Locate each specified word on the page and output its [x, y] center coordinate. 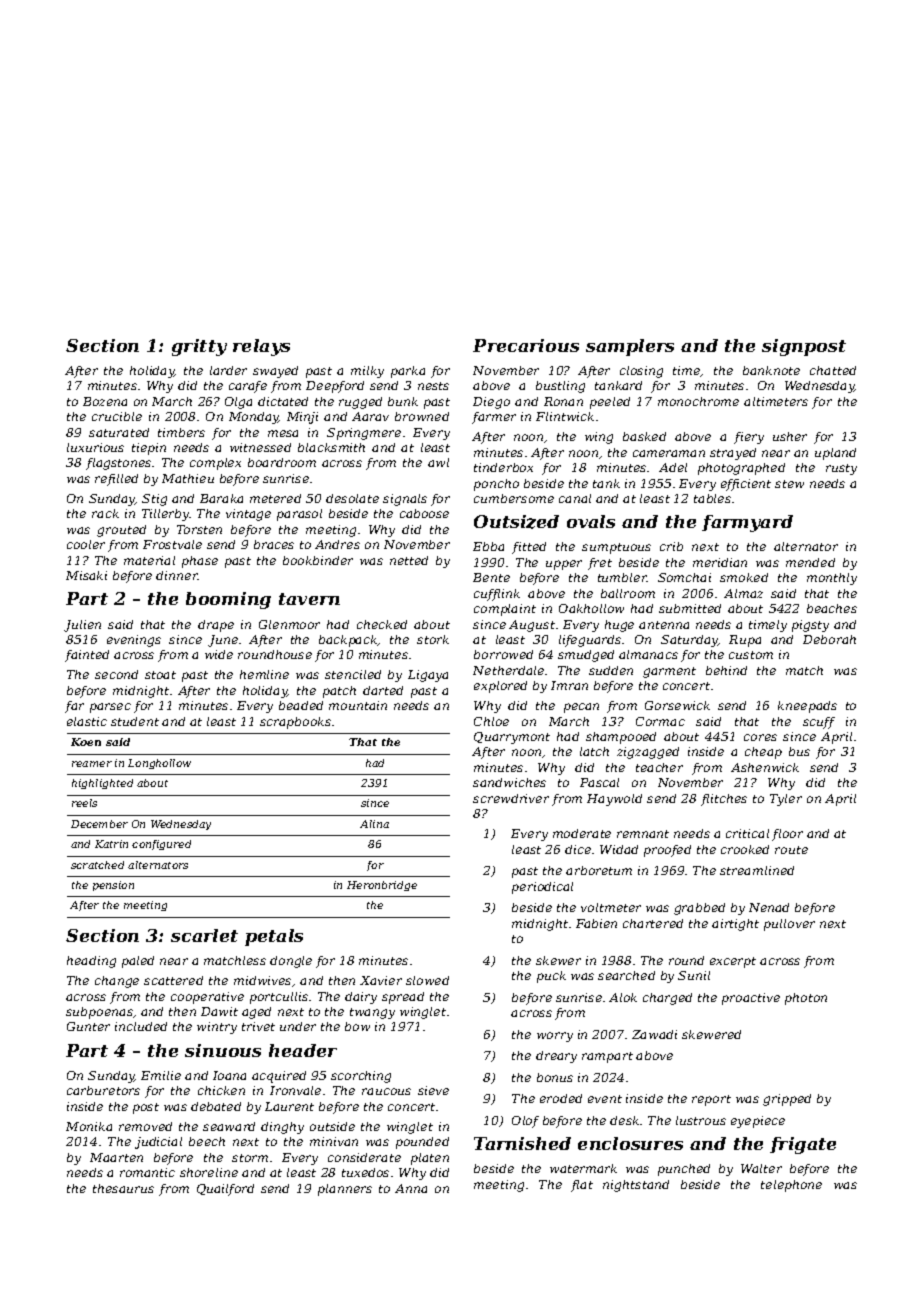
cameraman [669, 453]
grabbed [699, 909]
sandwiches [509, 782]
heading [91, 962]
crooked [745, 849]
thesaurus [123, 1188]
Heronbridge [382, 886]
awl [438, 462]
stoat [160, 675]
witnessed [260, 447]
